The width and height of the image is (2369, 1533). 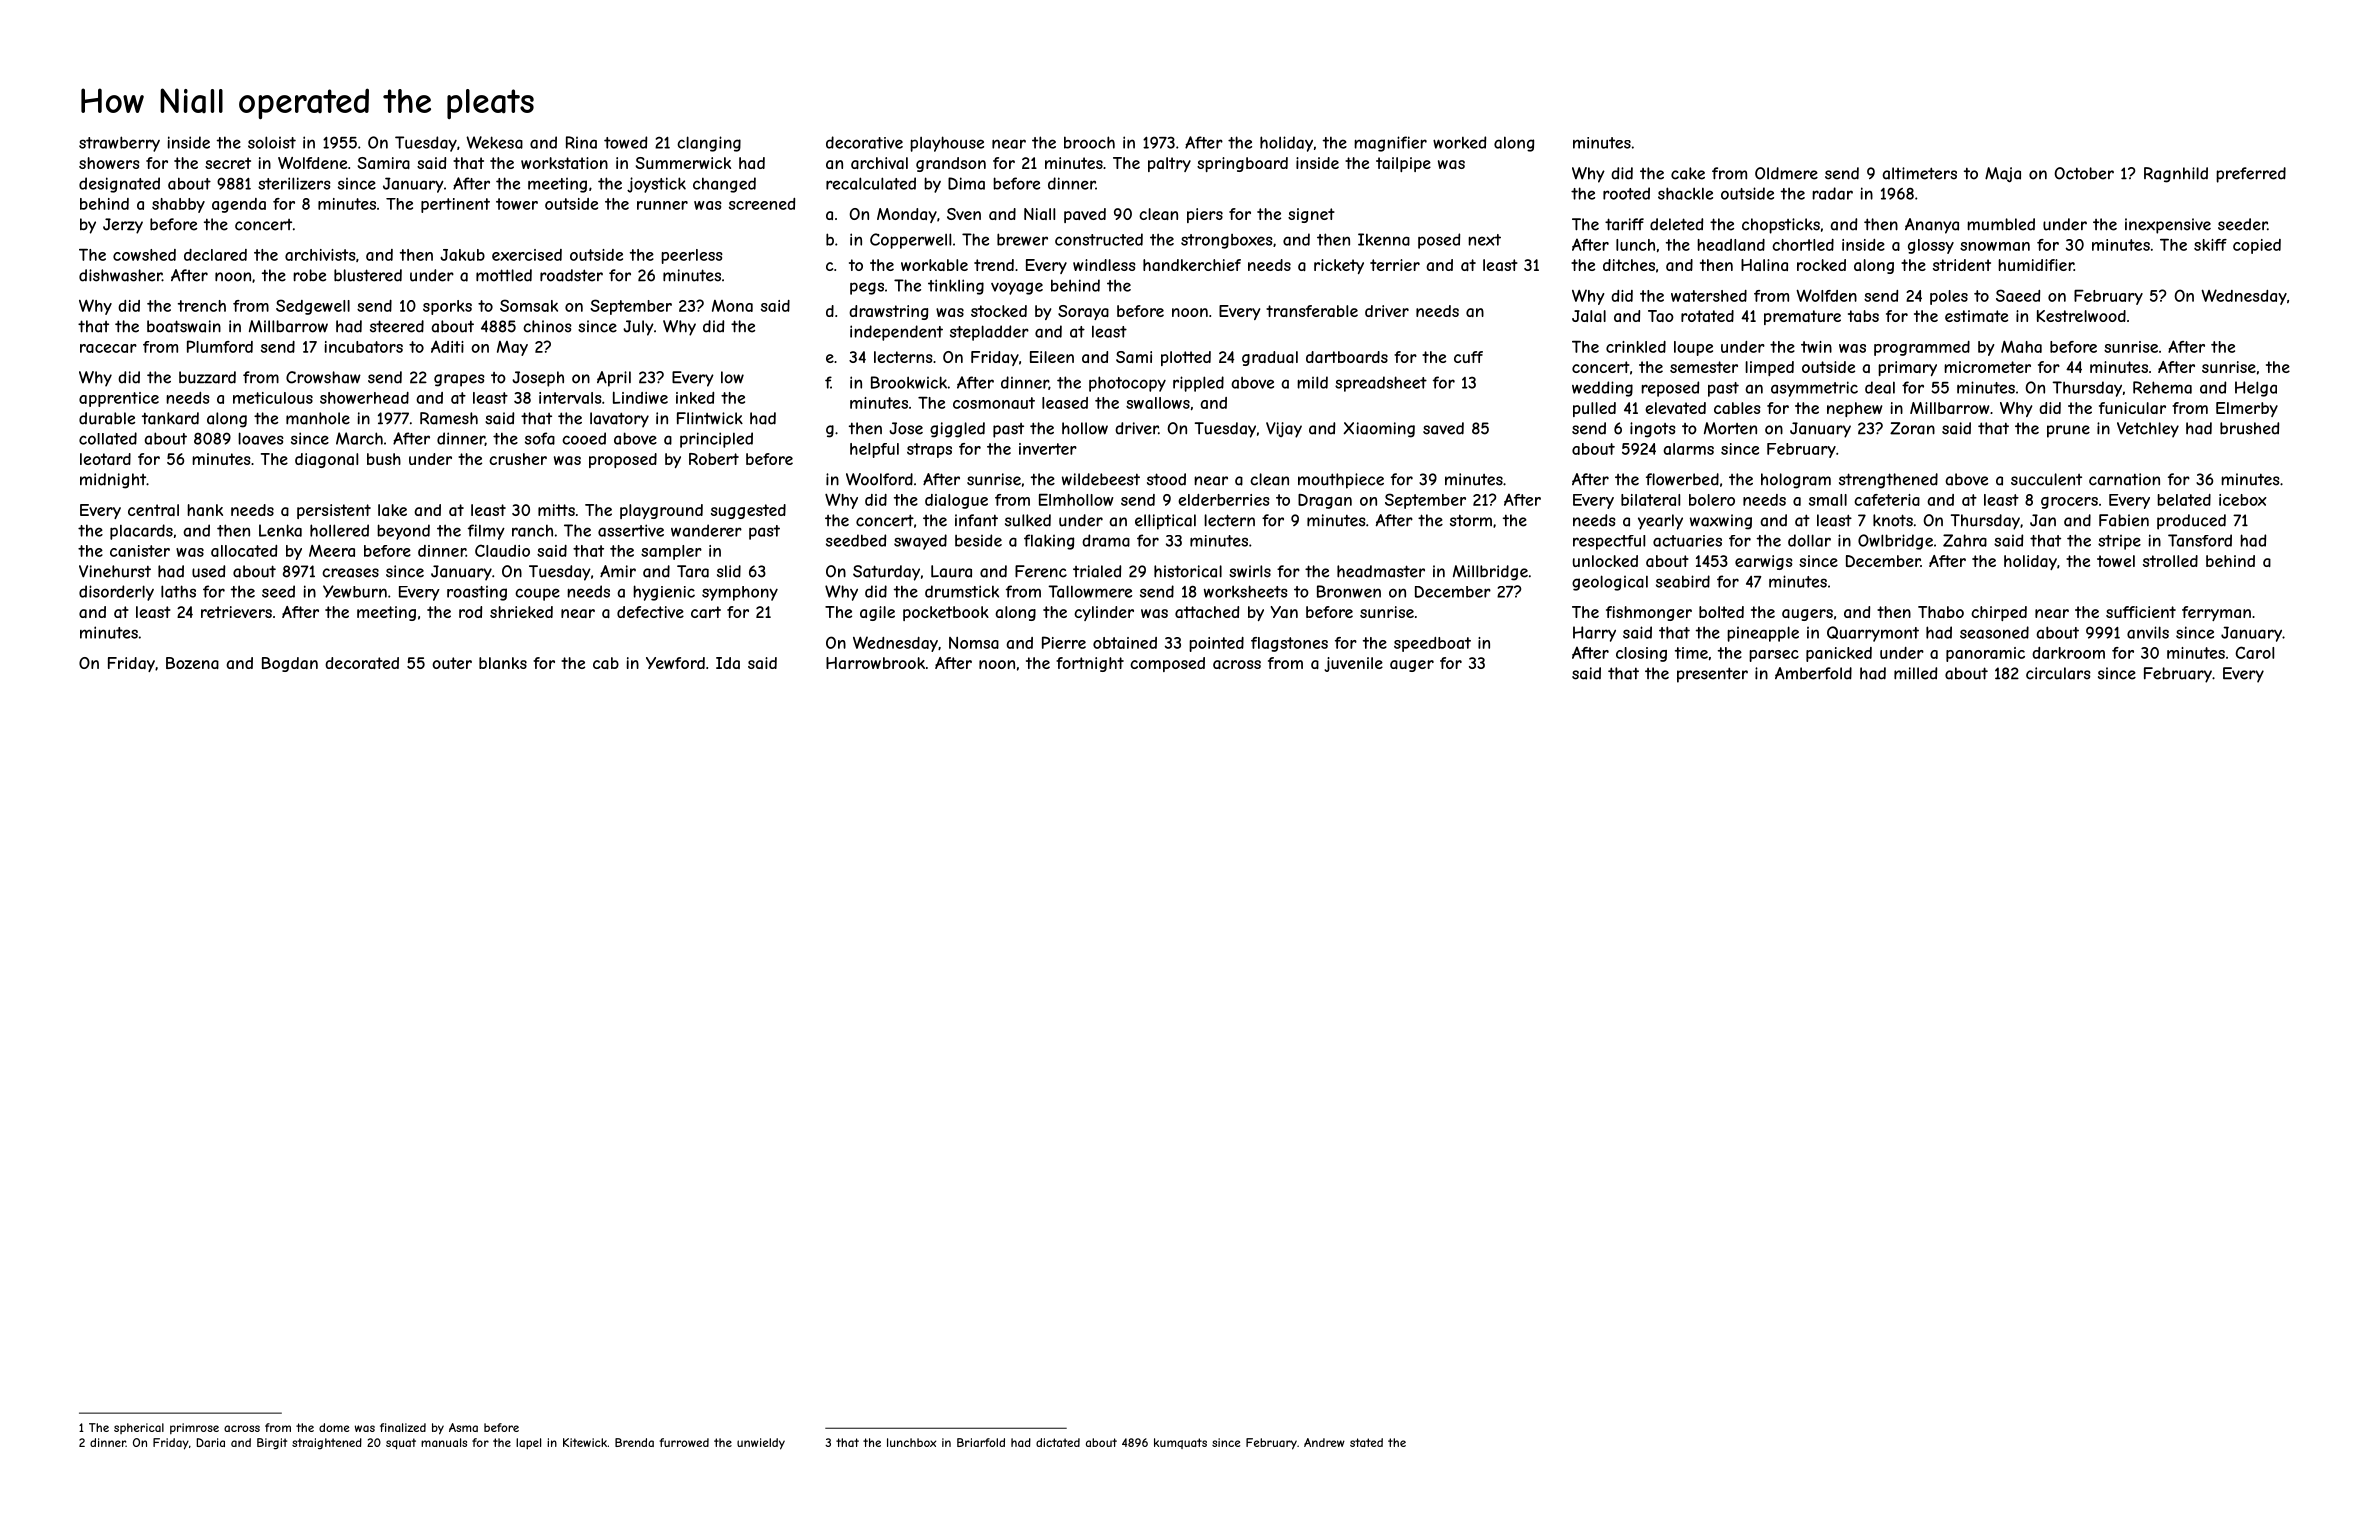 What do you see at coordinates (1366, 1442) in the image?
I see `stated` at bounding box center [1366, 1442].
